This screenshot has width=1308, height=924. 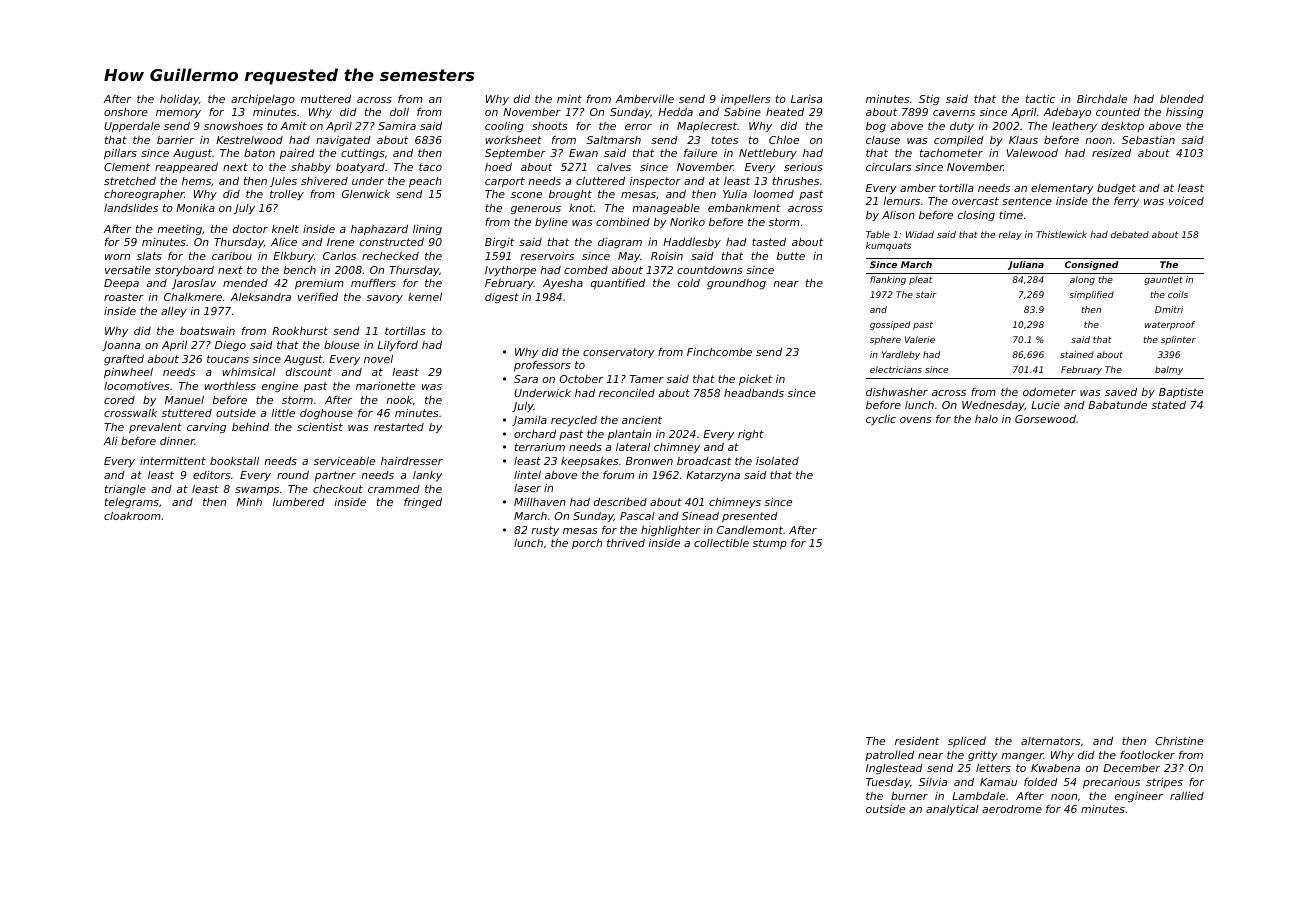 What do you see at coordinates (587, 544) in the screenshot?
I see `porch` at bounding box center [587, 544].
